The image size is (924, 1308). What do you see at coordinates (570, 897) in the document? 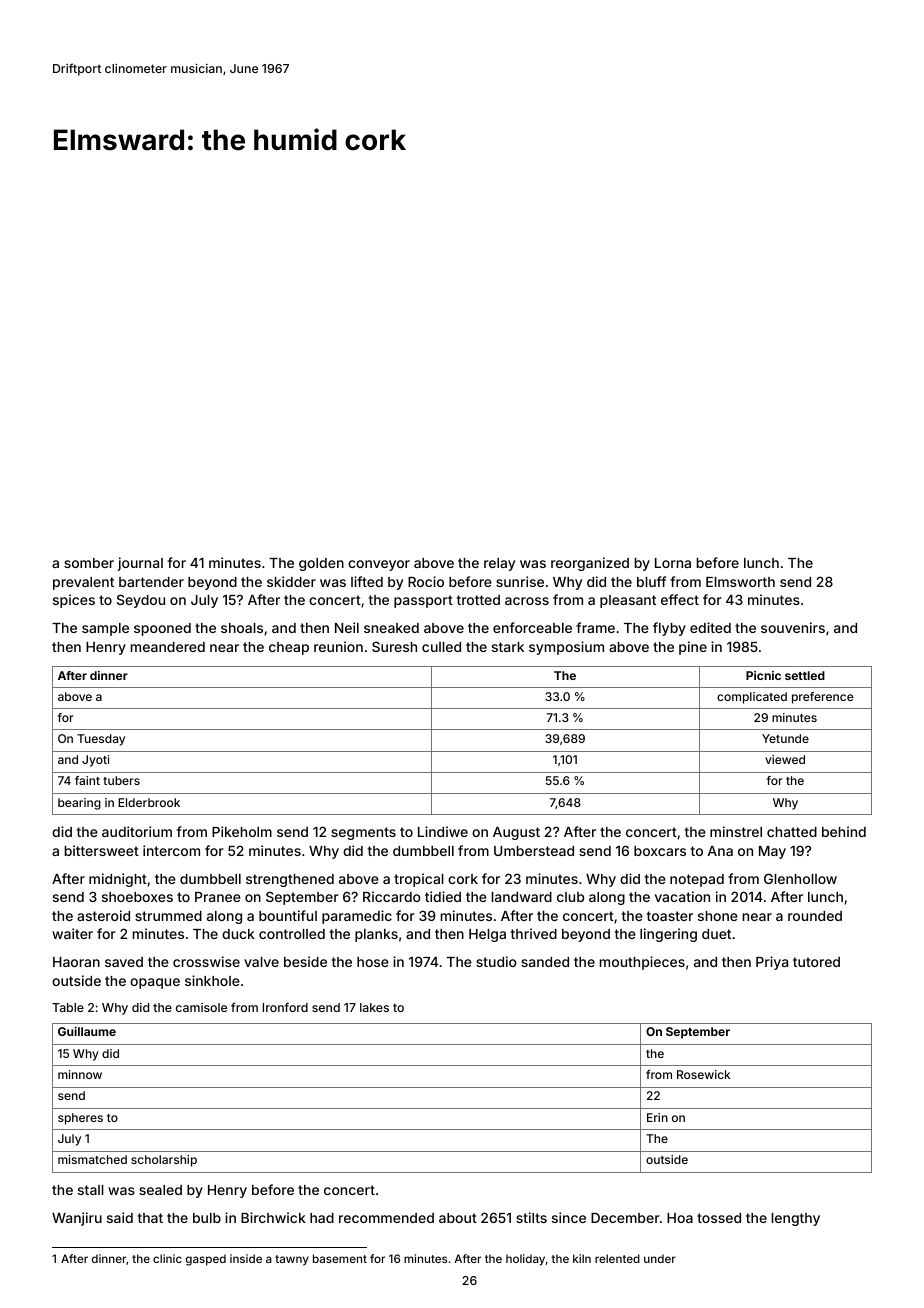
I see `club` at bounding box center [570, 897].
